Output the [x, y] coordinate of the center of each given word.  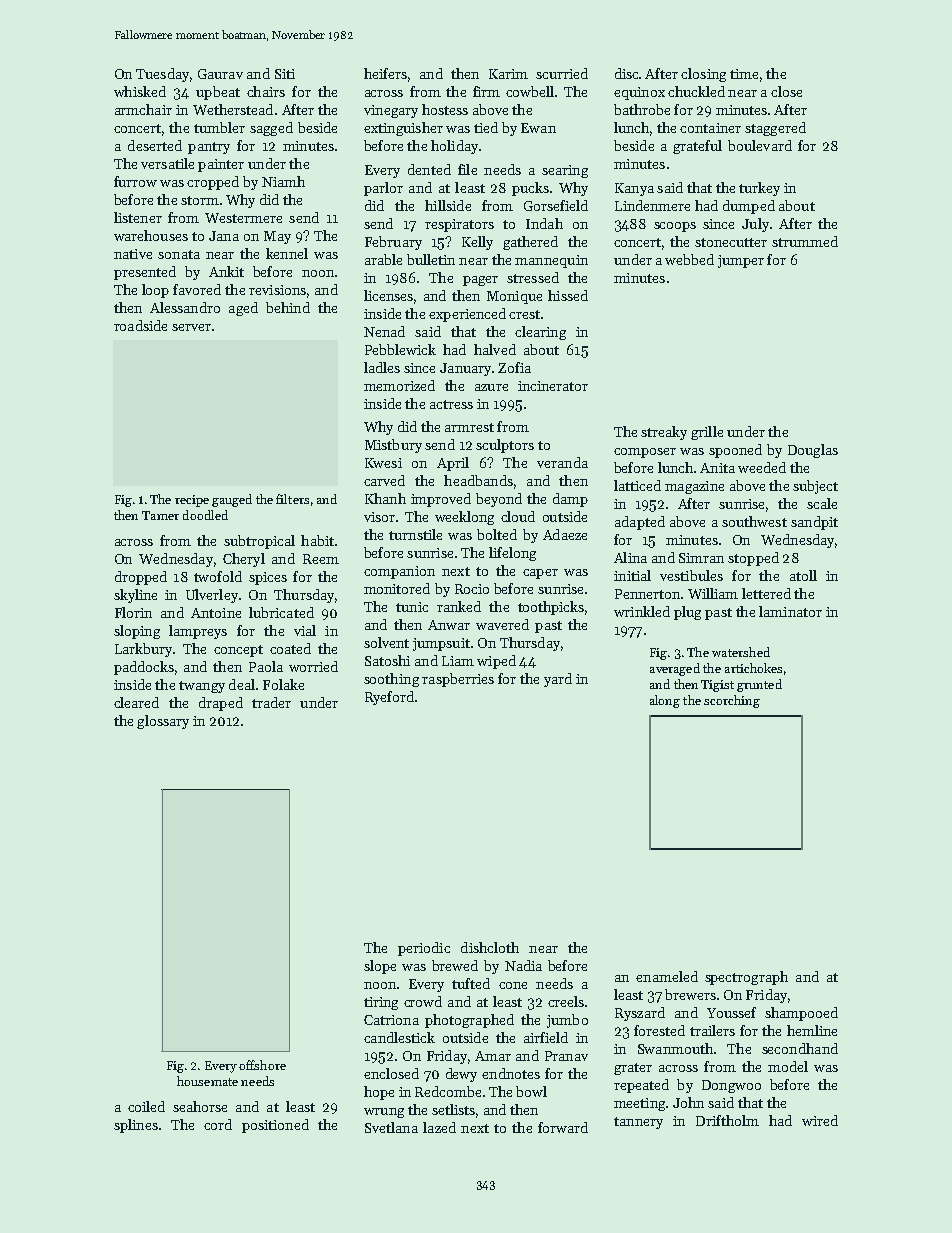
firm [486, 91]
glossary [163, 722]
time [744, 74]
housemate [207, 1081]
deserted [155, 145]
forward [563, 1127]
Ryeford [389, 698]
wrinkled [642, 611]
